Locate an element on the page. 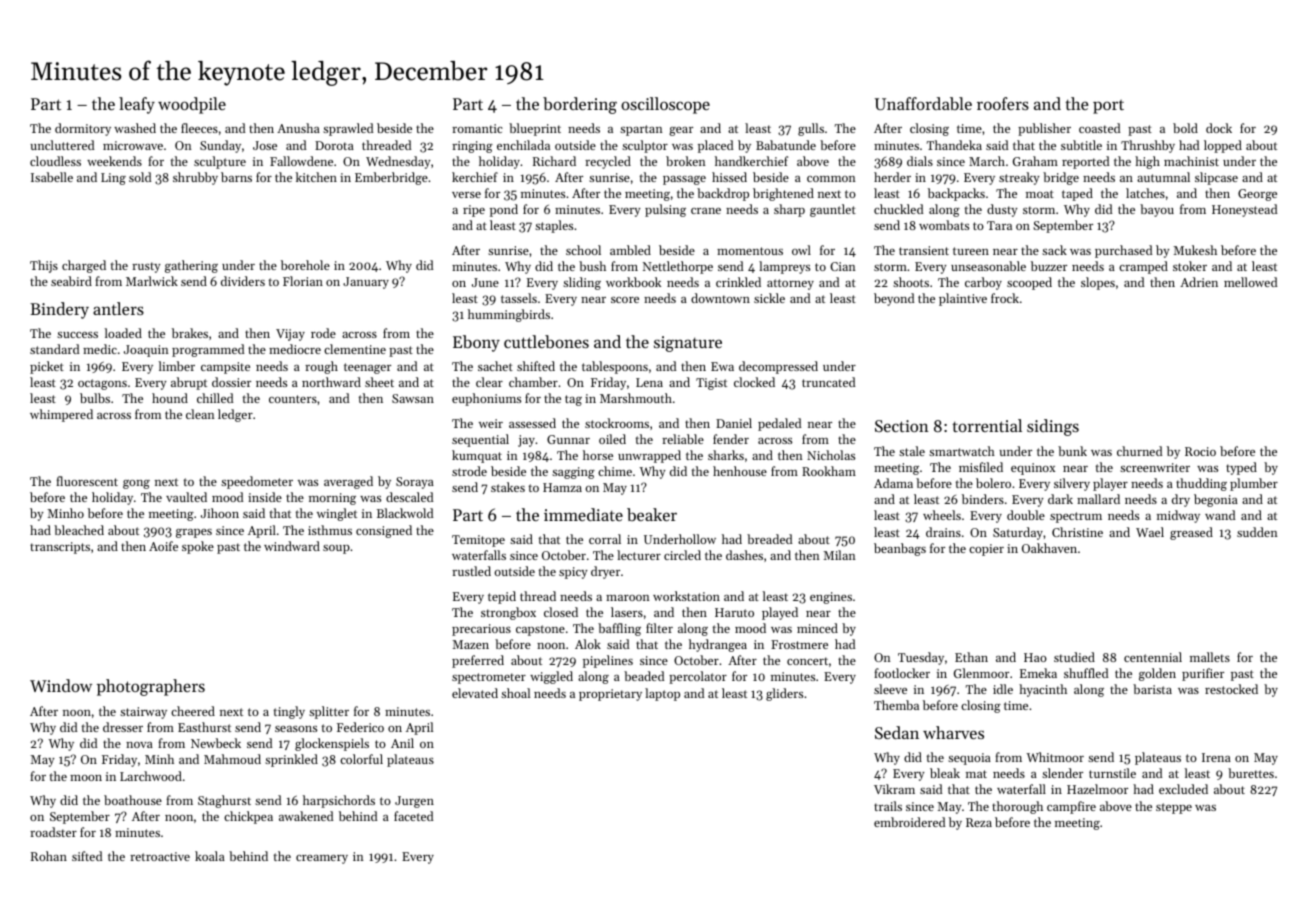  restocked is located at coordinates (1231, 689).
